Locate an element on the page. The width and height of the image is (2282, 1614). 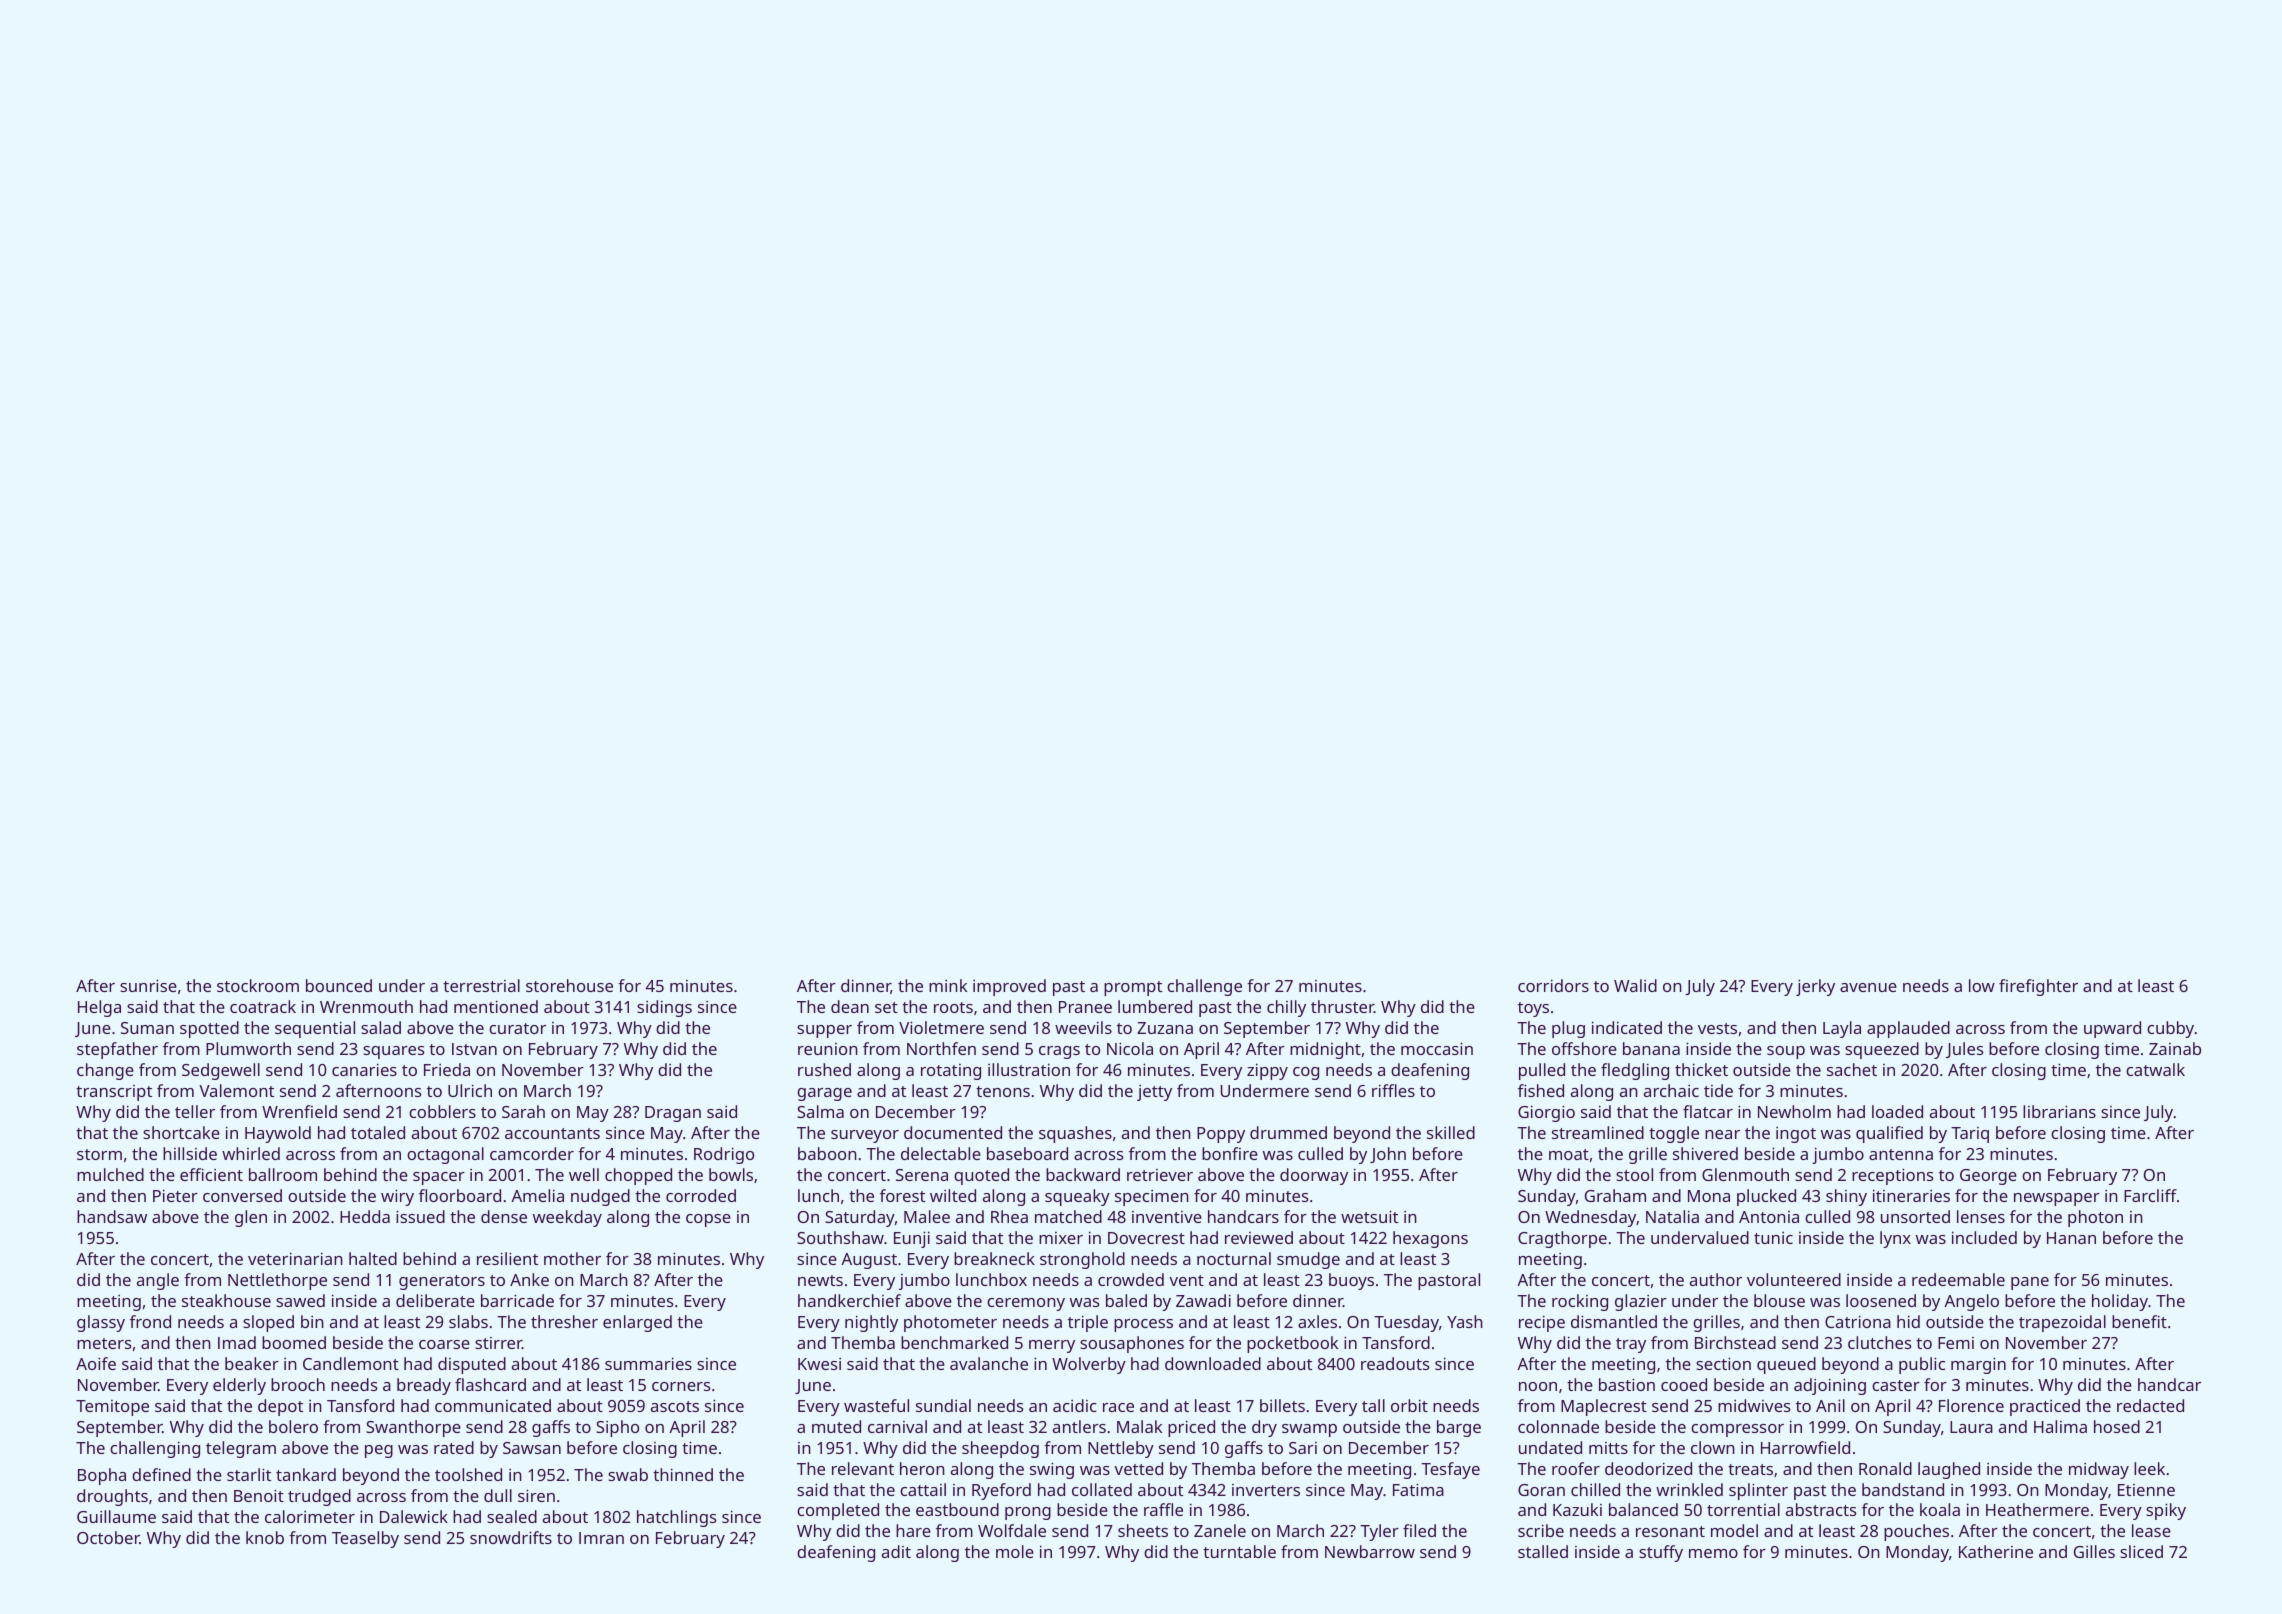
Tesfaye is located at coordinates (1450, 1470).
